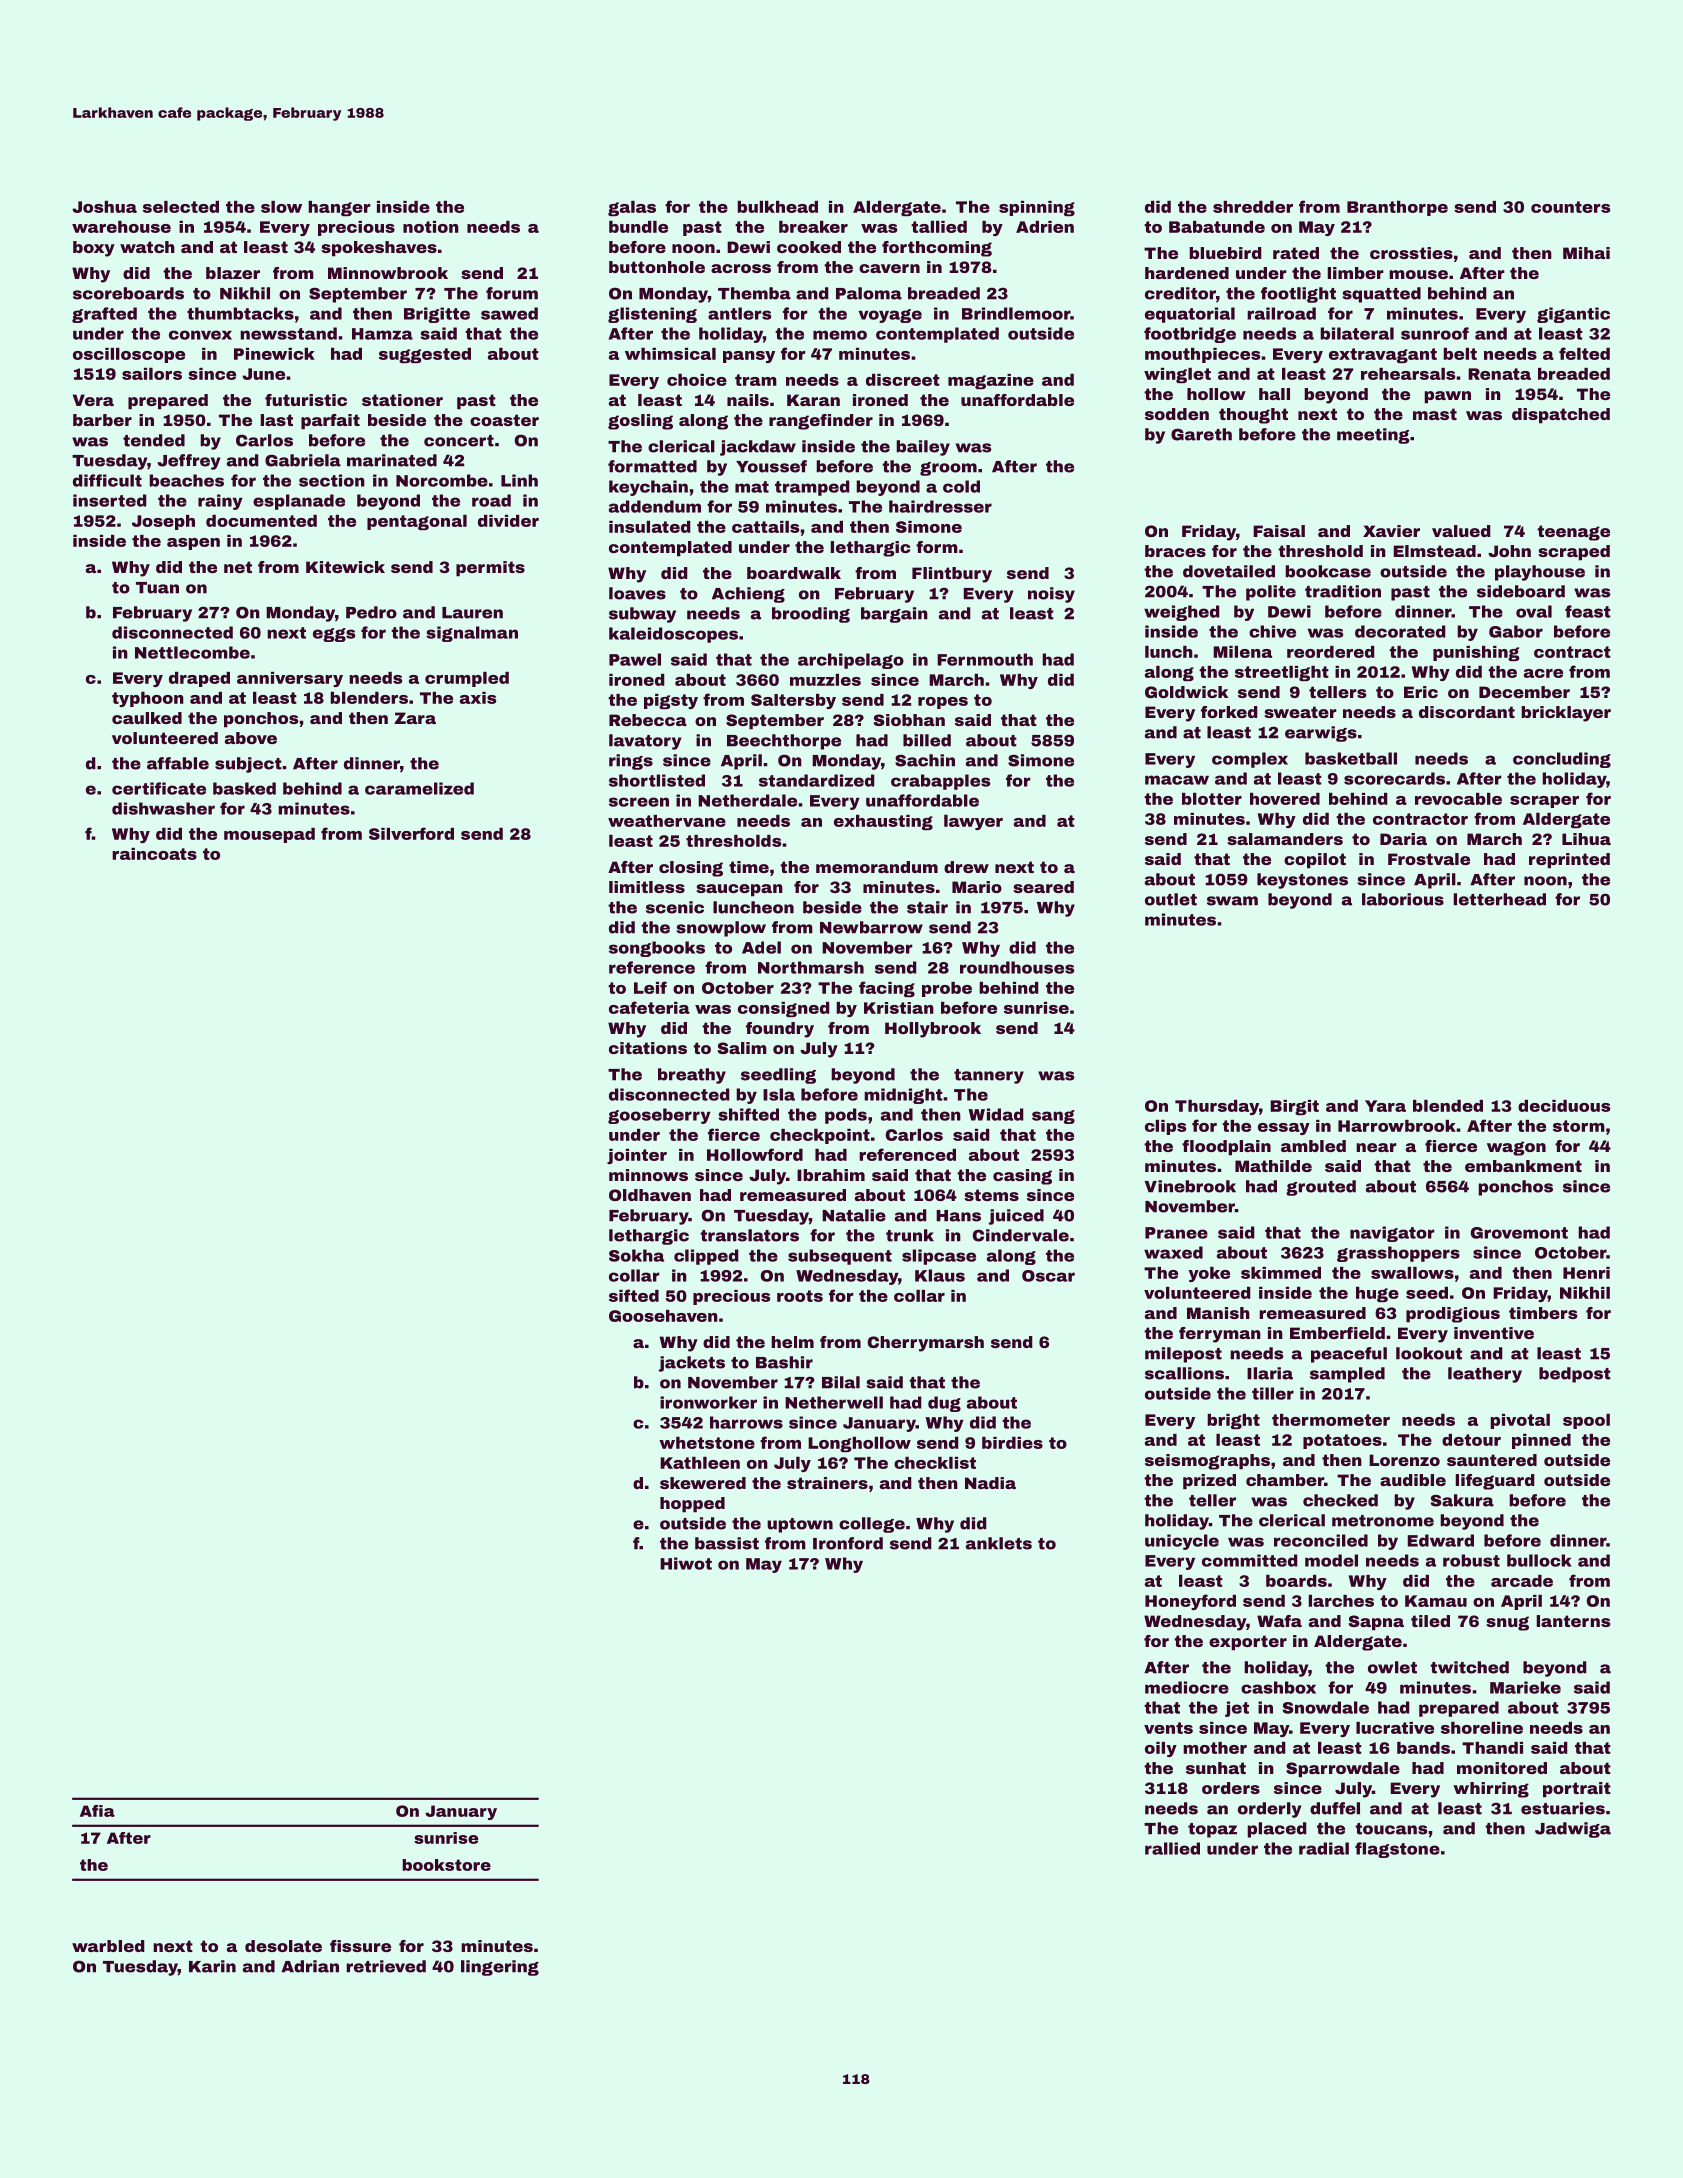 This screenshot has width=1683, height=2178. What do you see at coordinates (663, 1316) in the screenshot?
I see `Goosehaven` at bounding box center [663, 1316].
